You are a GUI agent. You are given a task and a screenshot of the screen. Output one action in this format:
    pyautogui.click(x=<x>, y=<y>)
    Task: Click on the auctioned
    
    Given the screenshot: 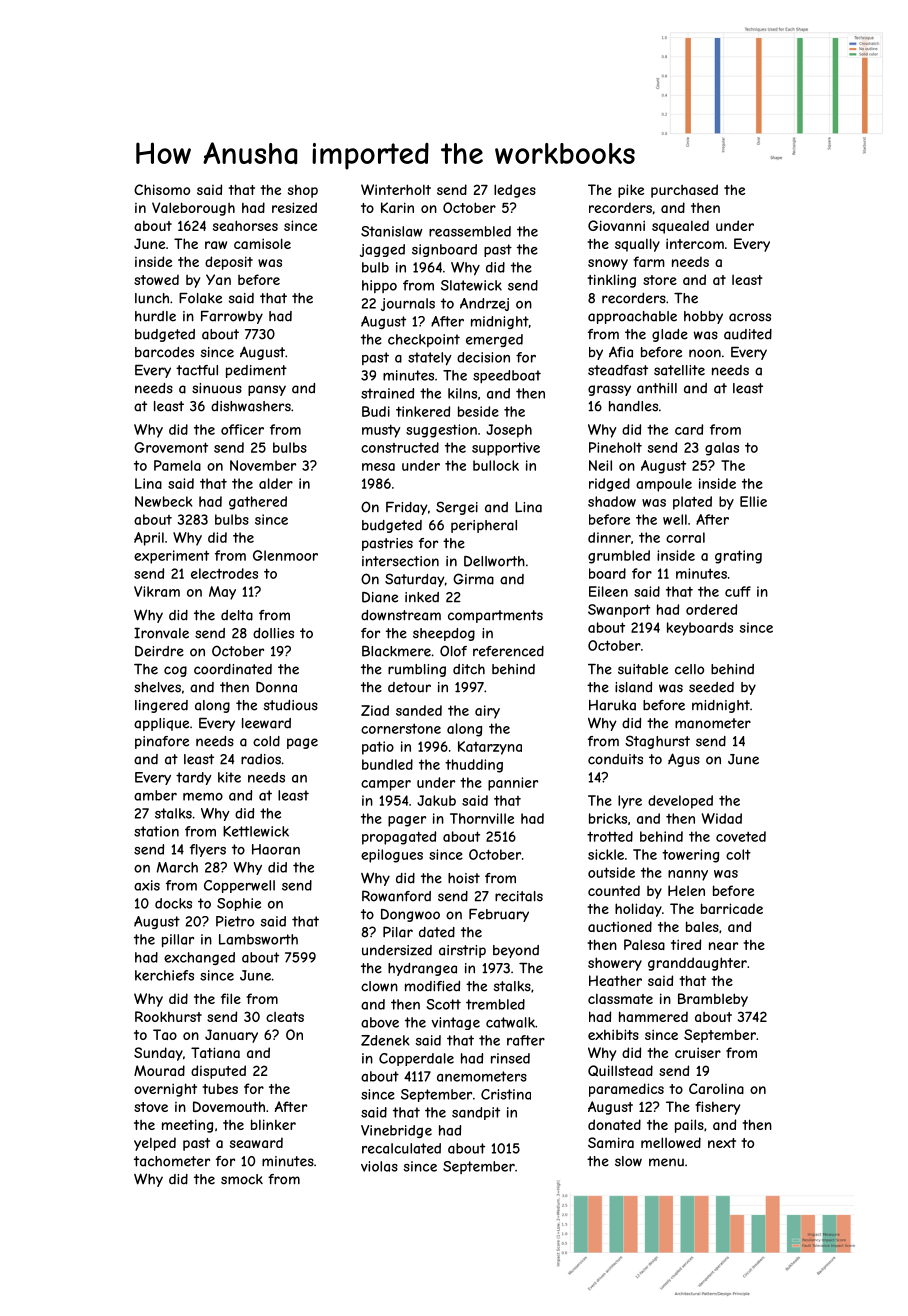 What is the action you would take?
    pyautogui.click(x=620, y=926)
